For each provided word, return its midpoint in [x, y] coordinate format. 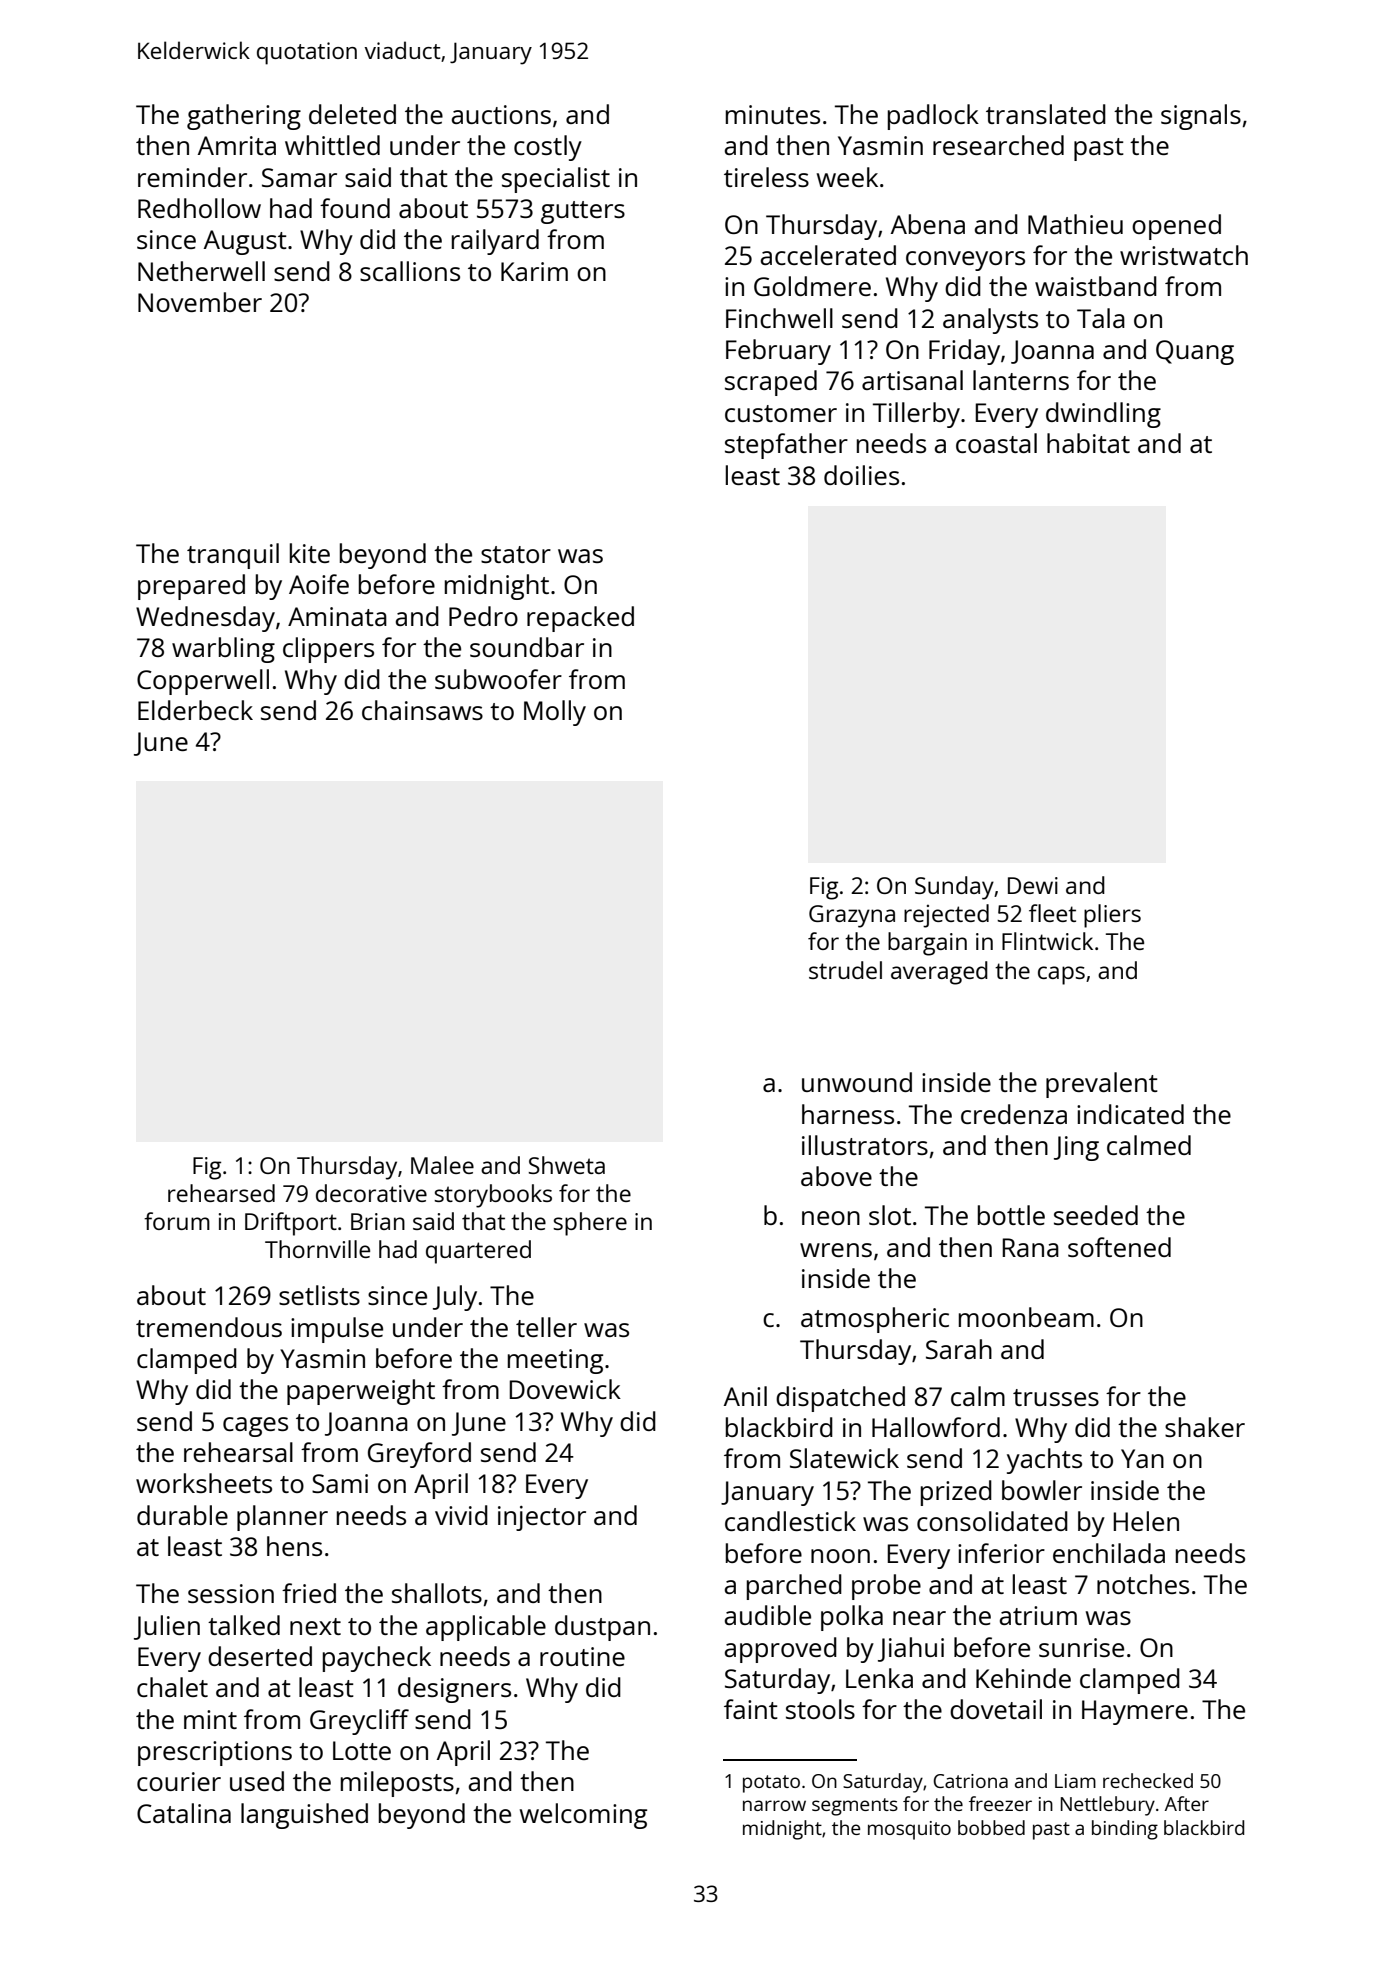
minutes [773, 114]
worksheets [204, 1483]
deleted [352, 114]
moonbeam [1026, 1317]
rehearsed [221, 1193]
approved [781, 1650]
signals [1201, 117]
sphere [590, 1224]
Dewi [1033, 885]
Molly [555, 713]
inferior [1001, 1553]
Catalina [184, 1813]
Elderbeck [195, 710]
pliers [1112, 916]
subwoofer [498, 679]
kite [310, 553]
